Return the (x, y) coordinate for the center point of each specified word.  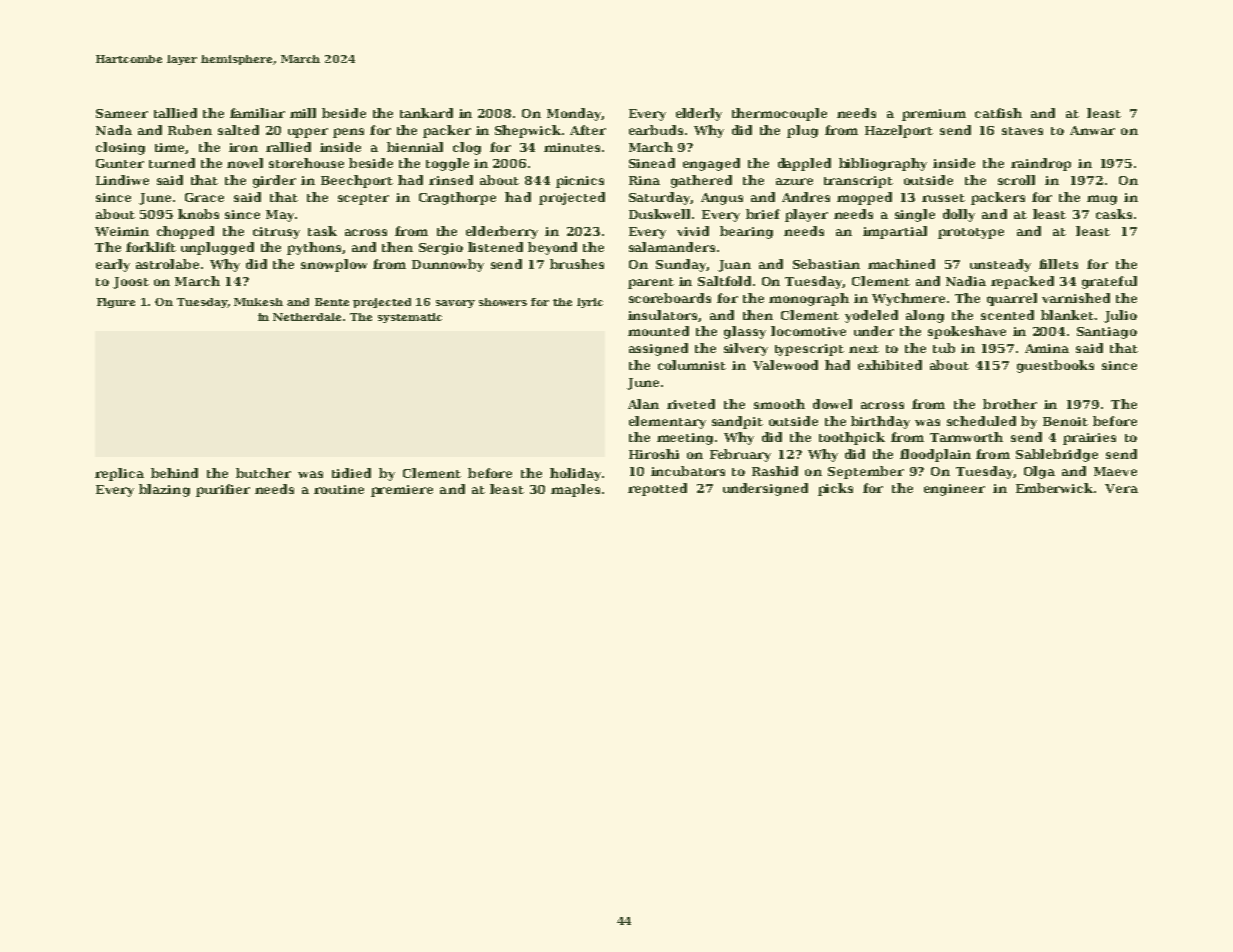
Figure (116, 303)
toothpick (852, 438)
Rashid (775, 471)
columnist (692, 365)
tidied (351, 473)
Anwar (1092, 130)
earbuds (656, 130)
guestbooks (1055, 366)
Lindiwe (122, 180)
